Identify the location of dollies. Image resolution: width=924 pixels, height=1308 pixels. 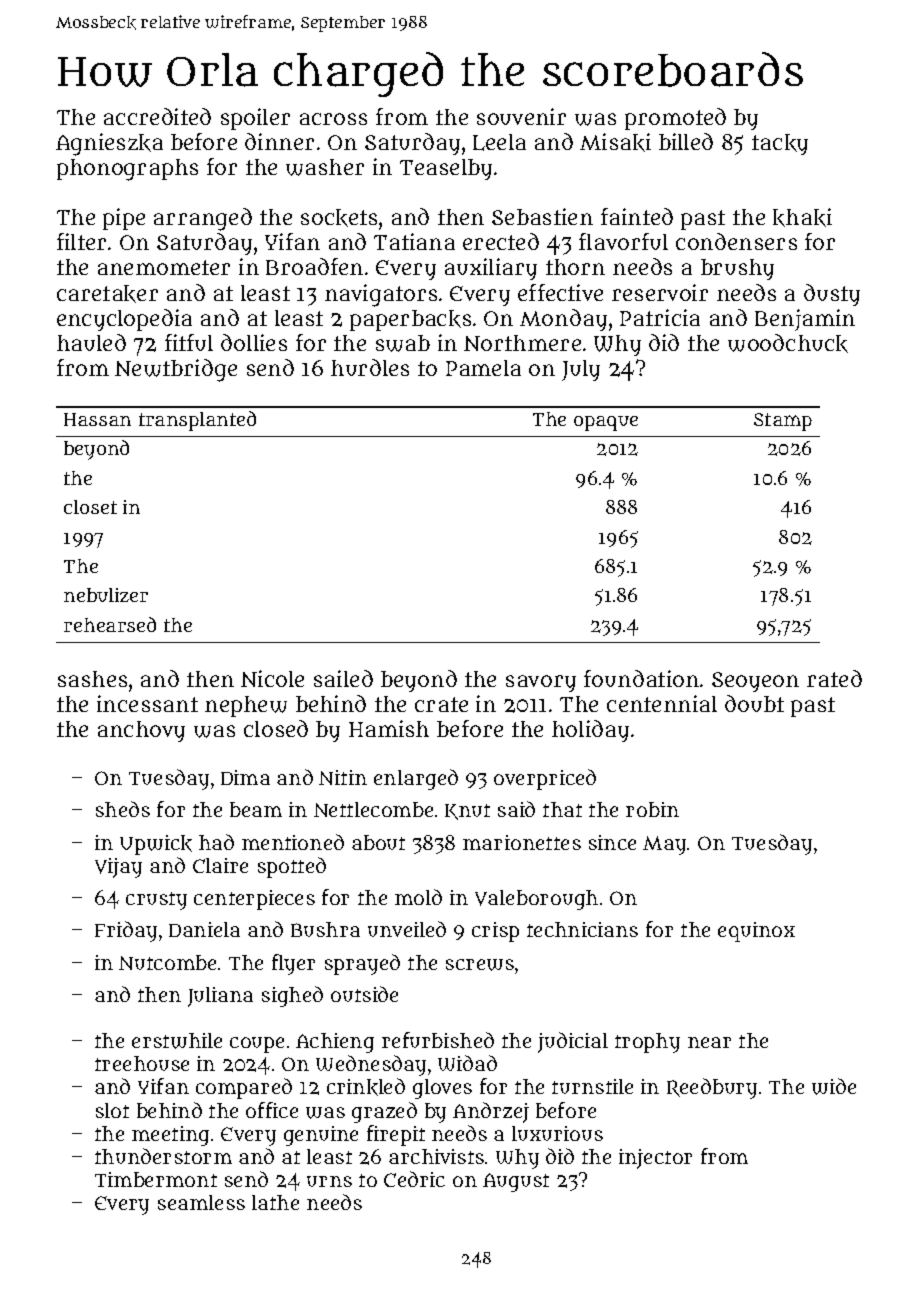
(254, 342).
